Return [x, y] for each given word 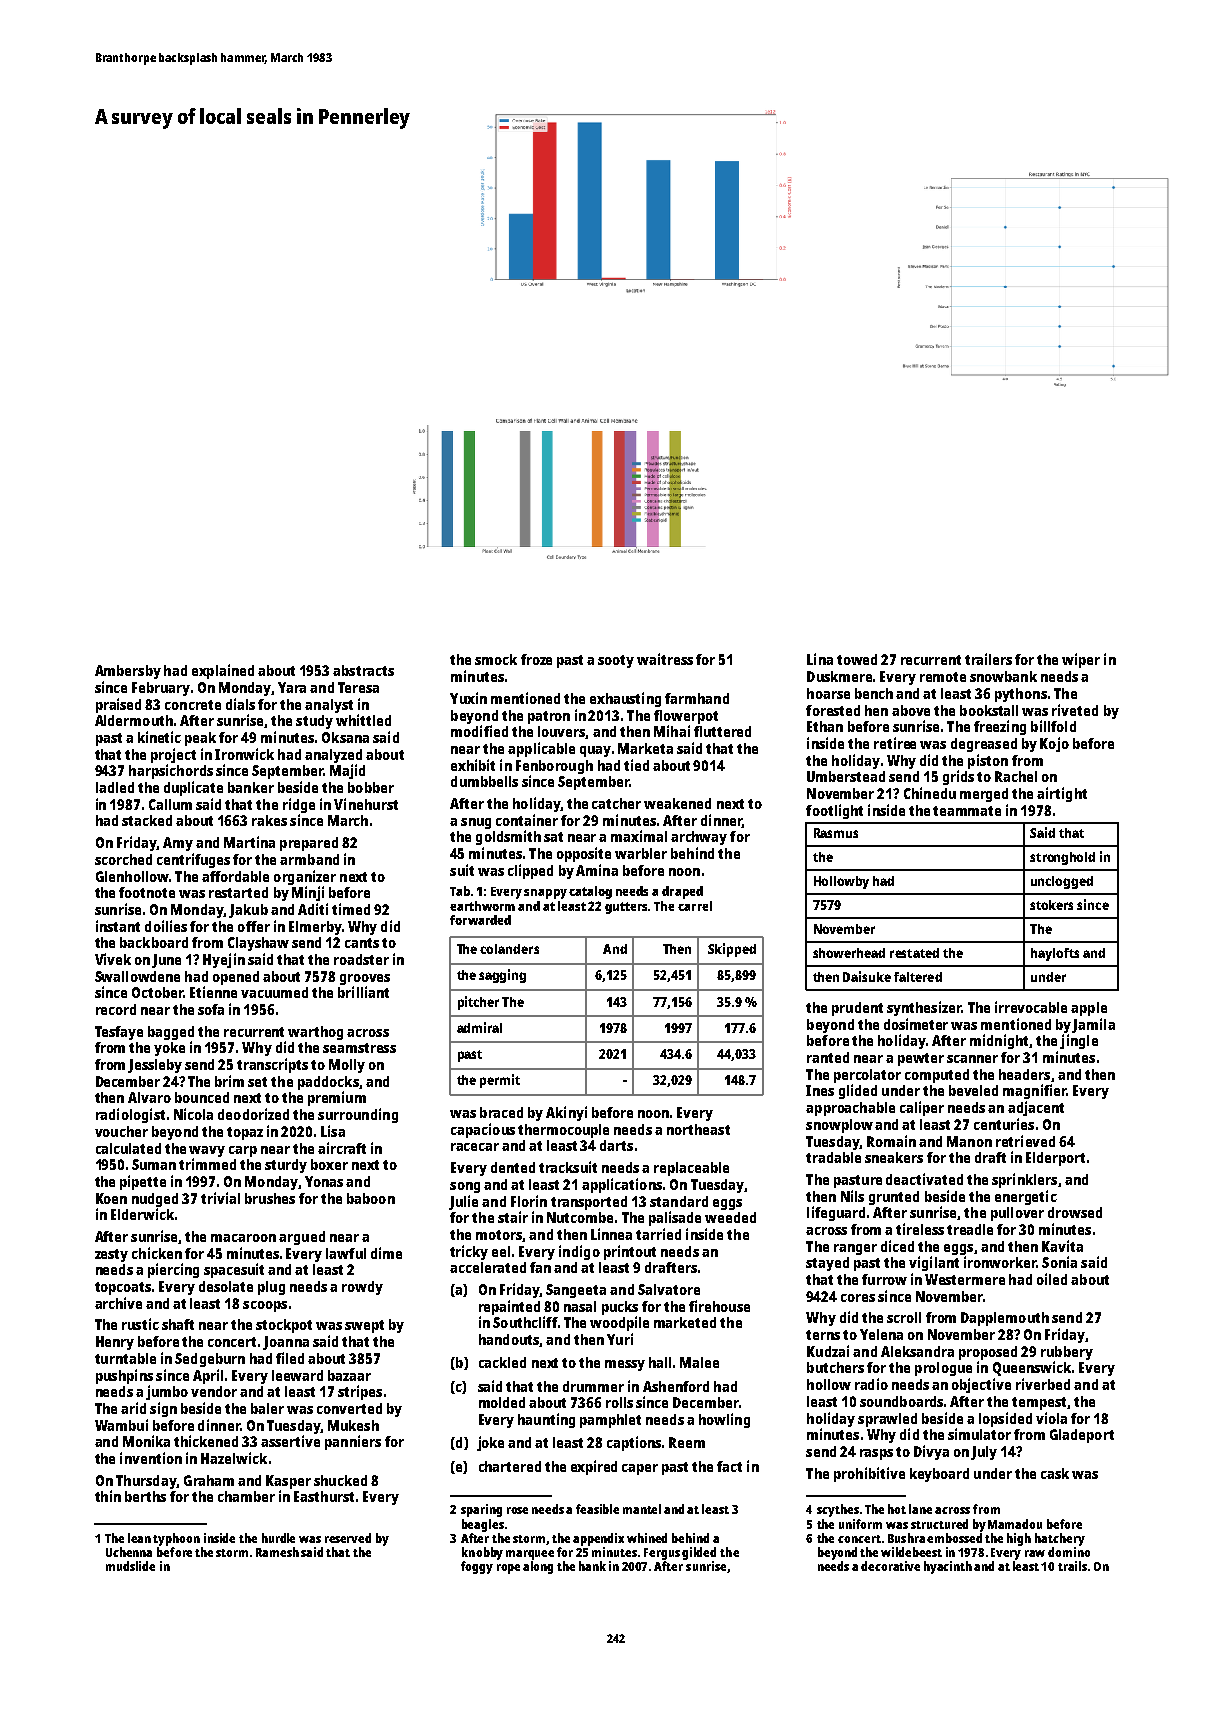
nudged [155, 1200]
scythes [838, 1510]
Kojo [1054, 744]
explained [223, 671]
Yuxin [468, 698]
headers [1024, 1074]
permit [500, 1081]
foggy [477, 1567]
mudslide [130, 1566]
